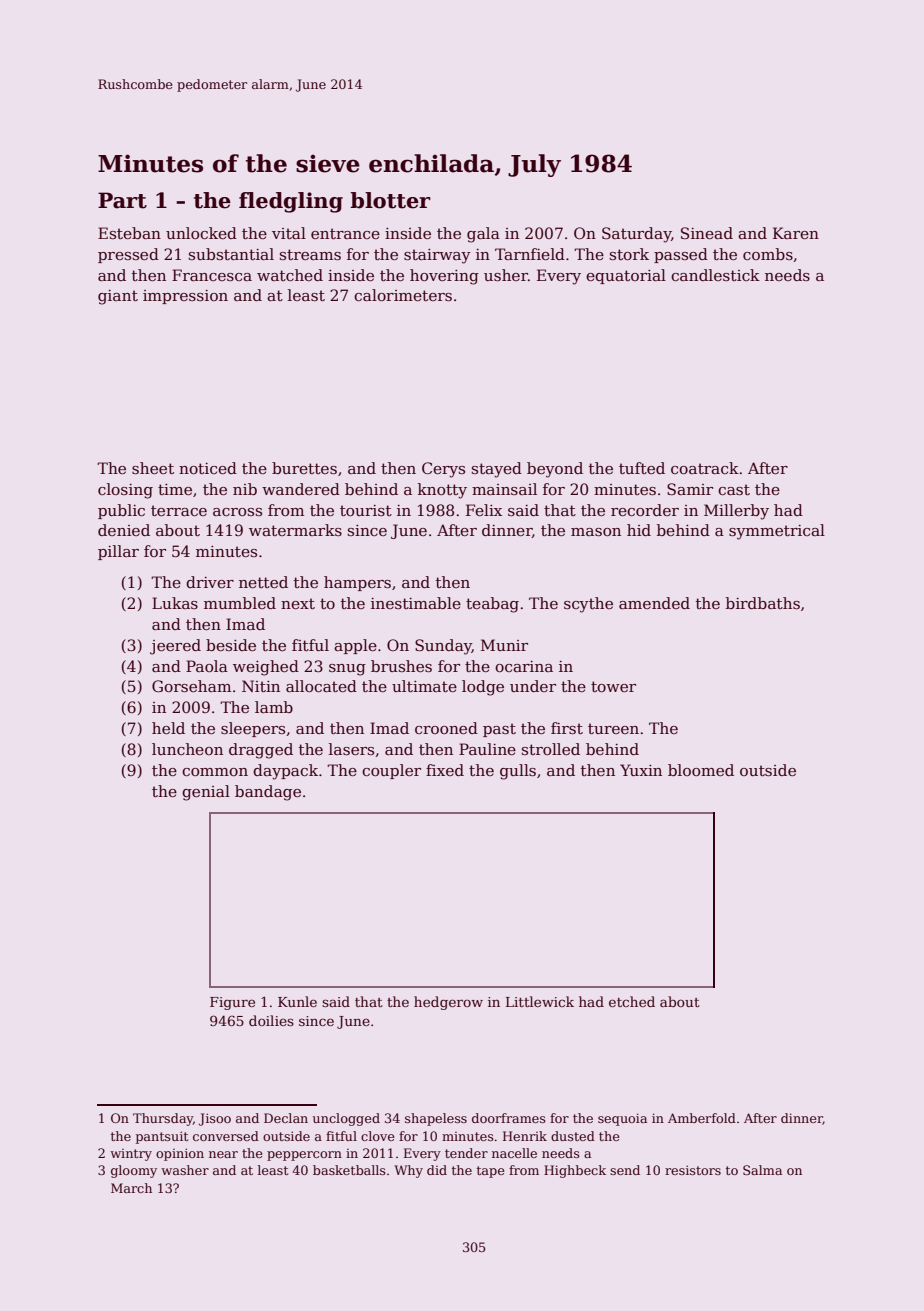 This page has height=1311, width=924. What do you see at coordinates (268, 793) in the page?
I see `bandage` at bounding box center [268, 793].
